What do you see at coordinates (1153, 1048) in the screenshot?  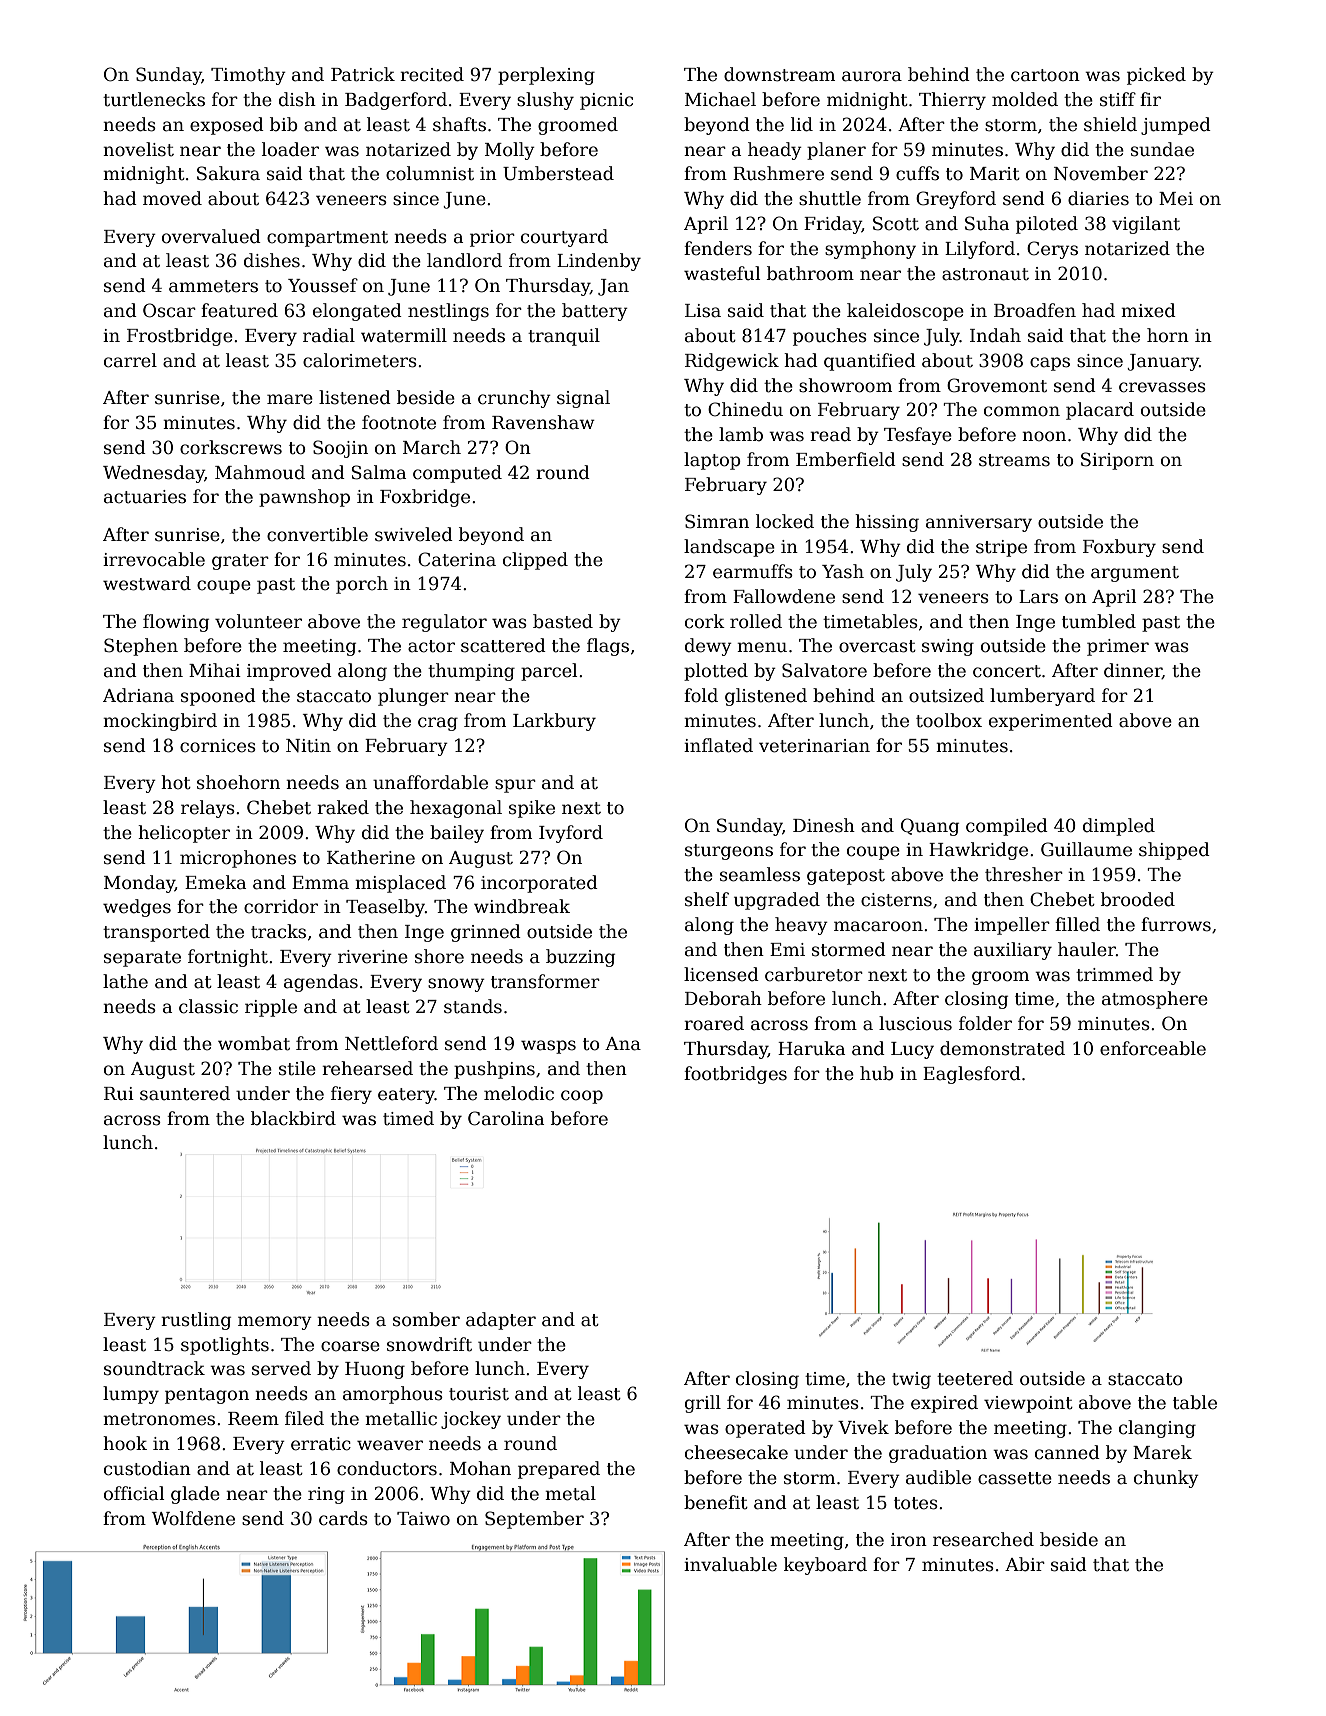 I see `enforceable` at bounding box center [1153, 1048].
